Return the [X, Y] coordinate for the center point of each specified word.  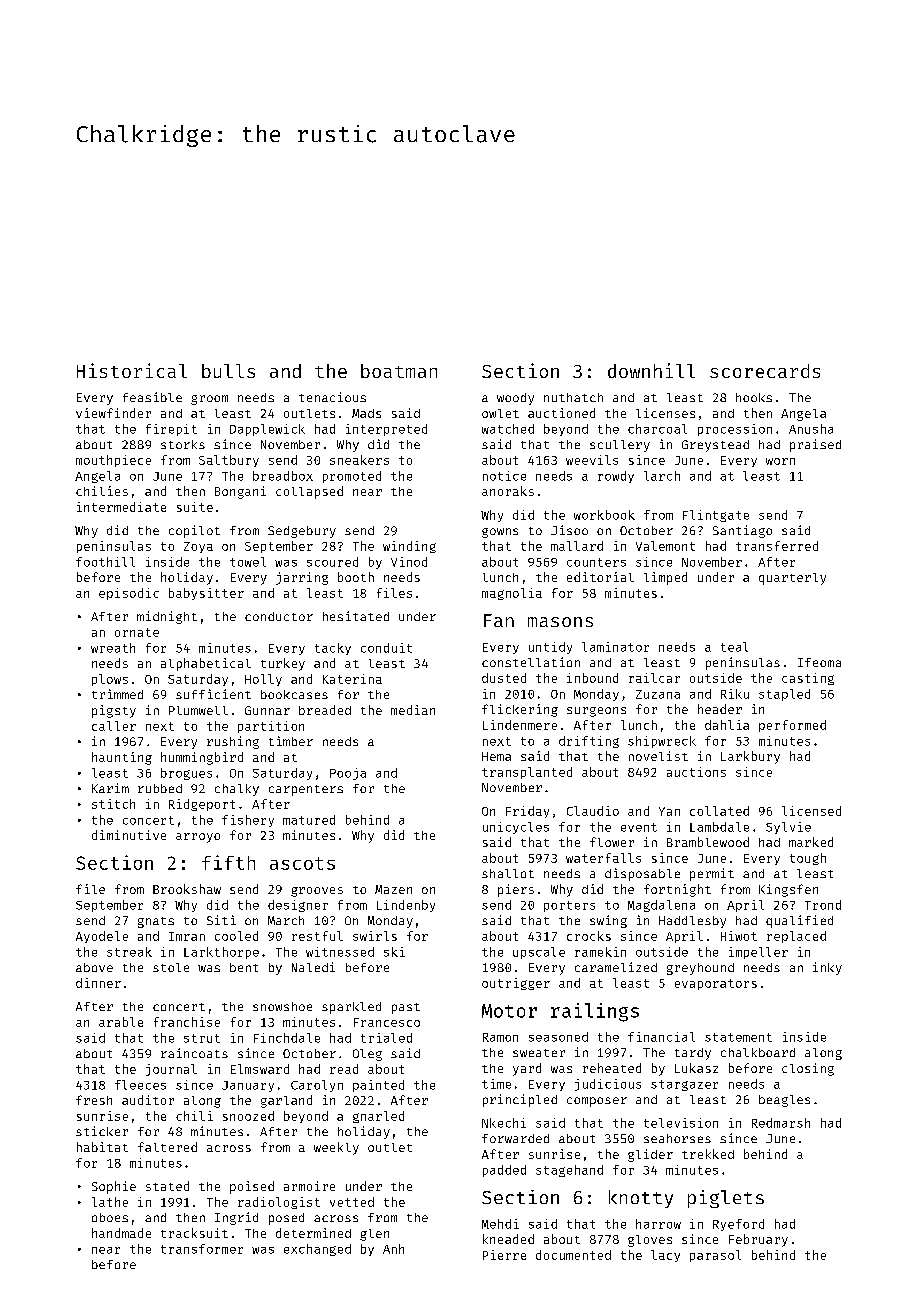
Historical [132, 370]
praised [815, 445]
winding [409, 547]
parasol [715, 1256]
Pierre [504, 1255]
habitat [102, 1147]
